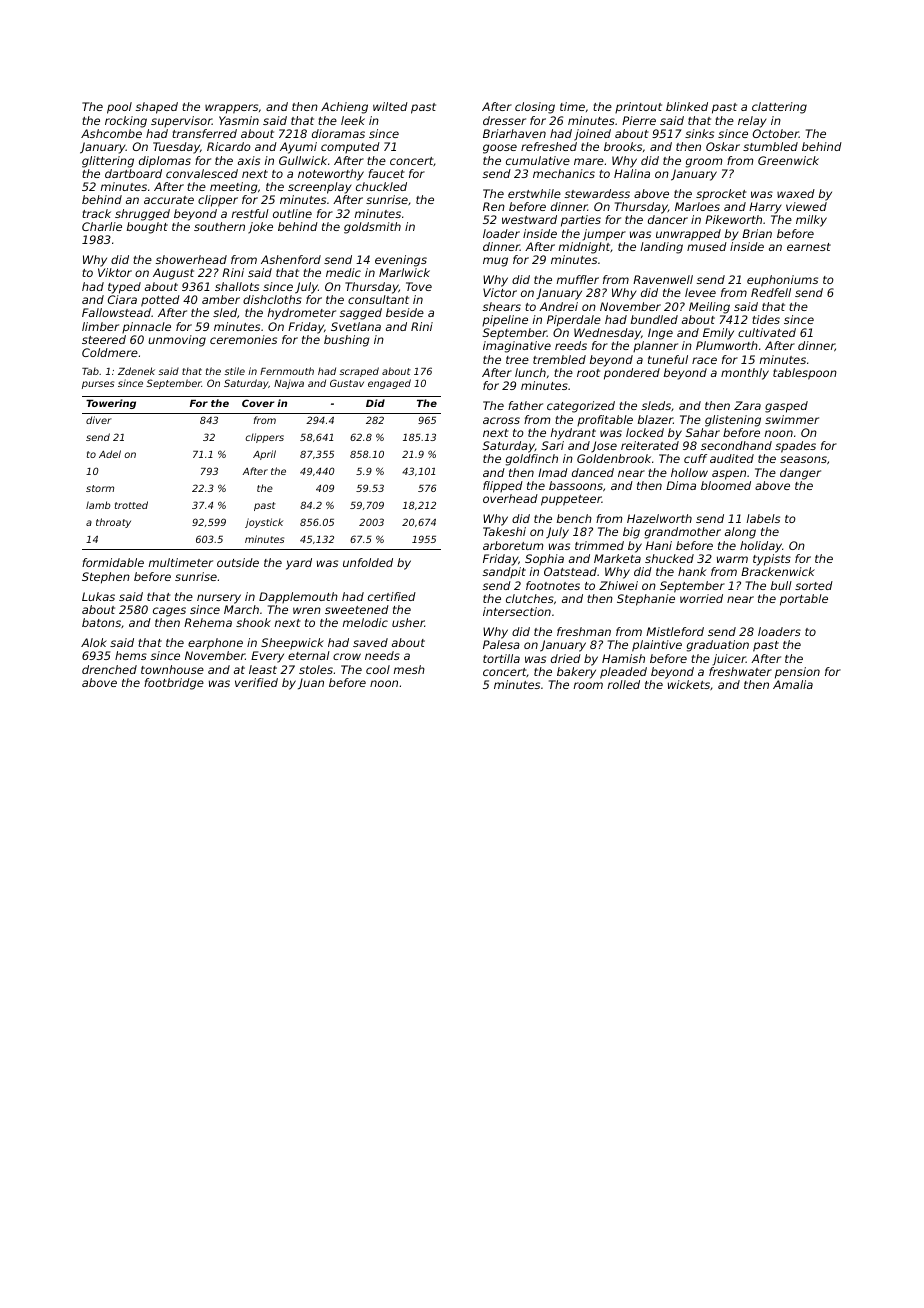  Describe the element at coordinates (779, 108) in the page. I see `clattering` at that location.
